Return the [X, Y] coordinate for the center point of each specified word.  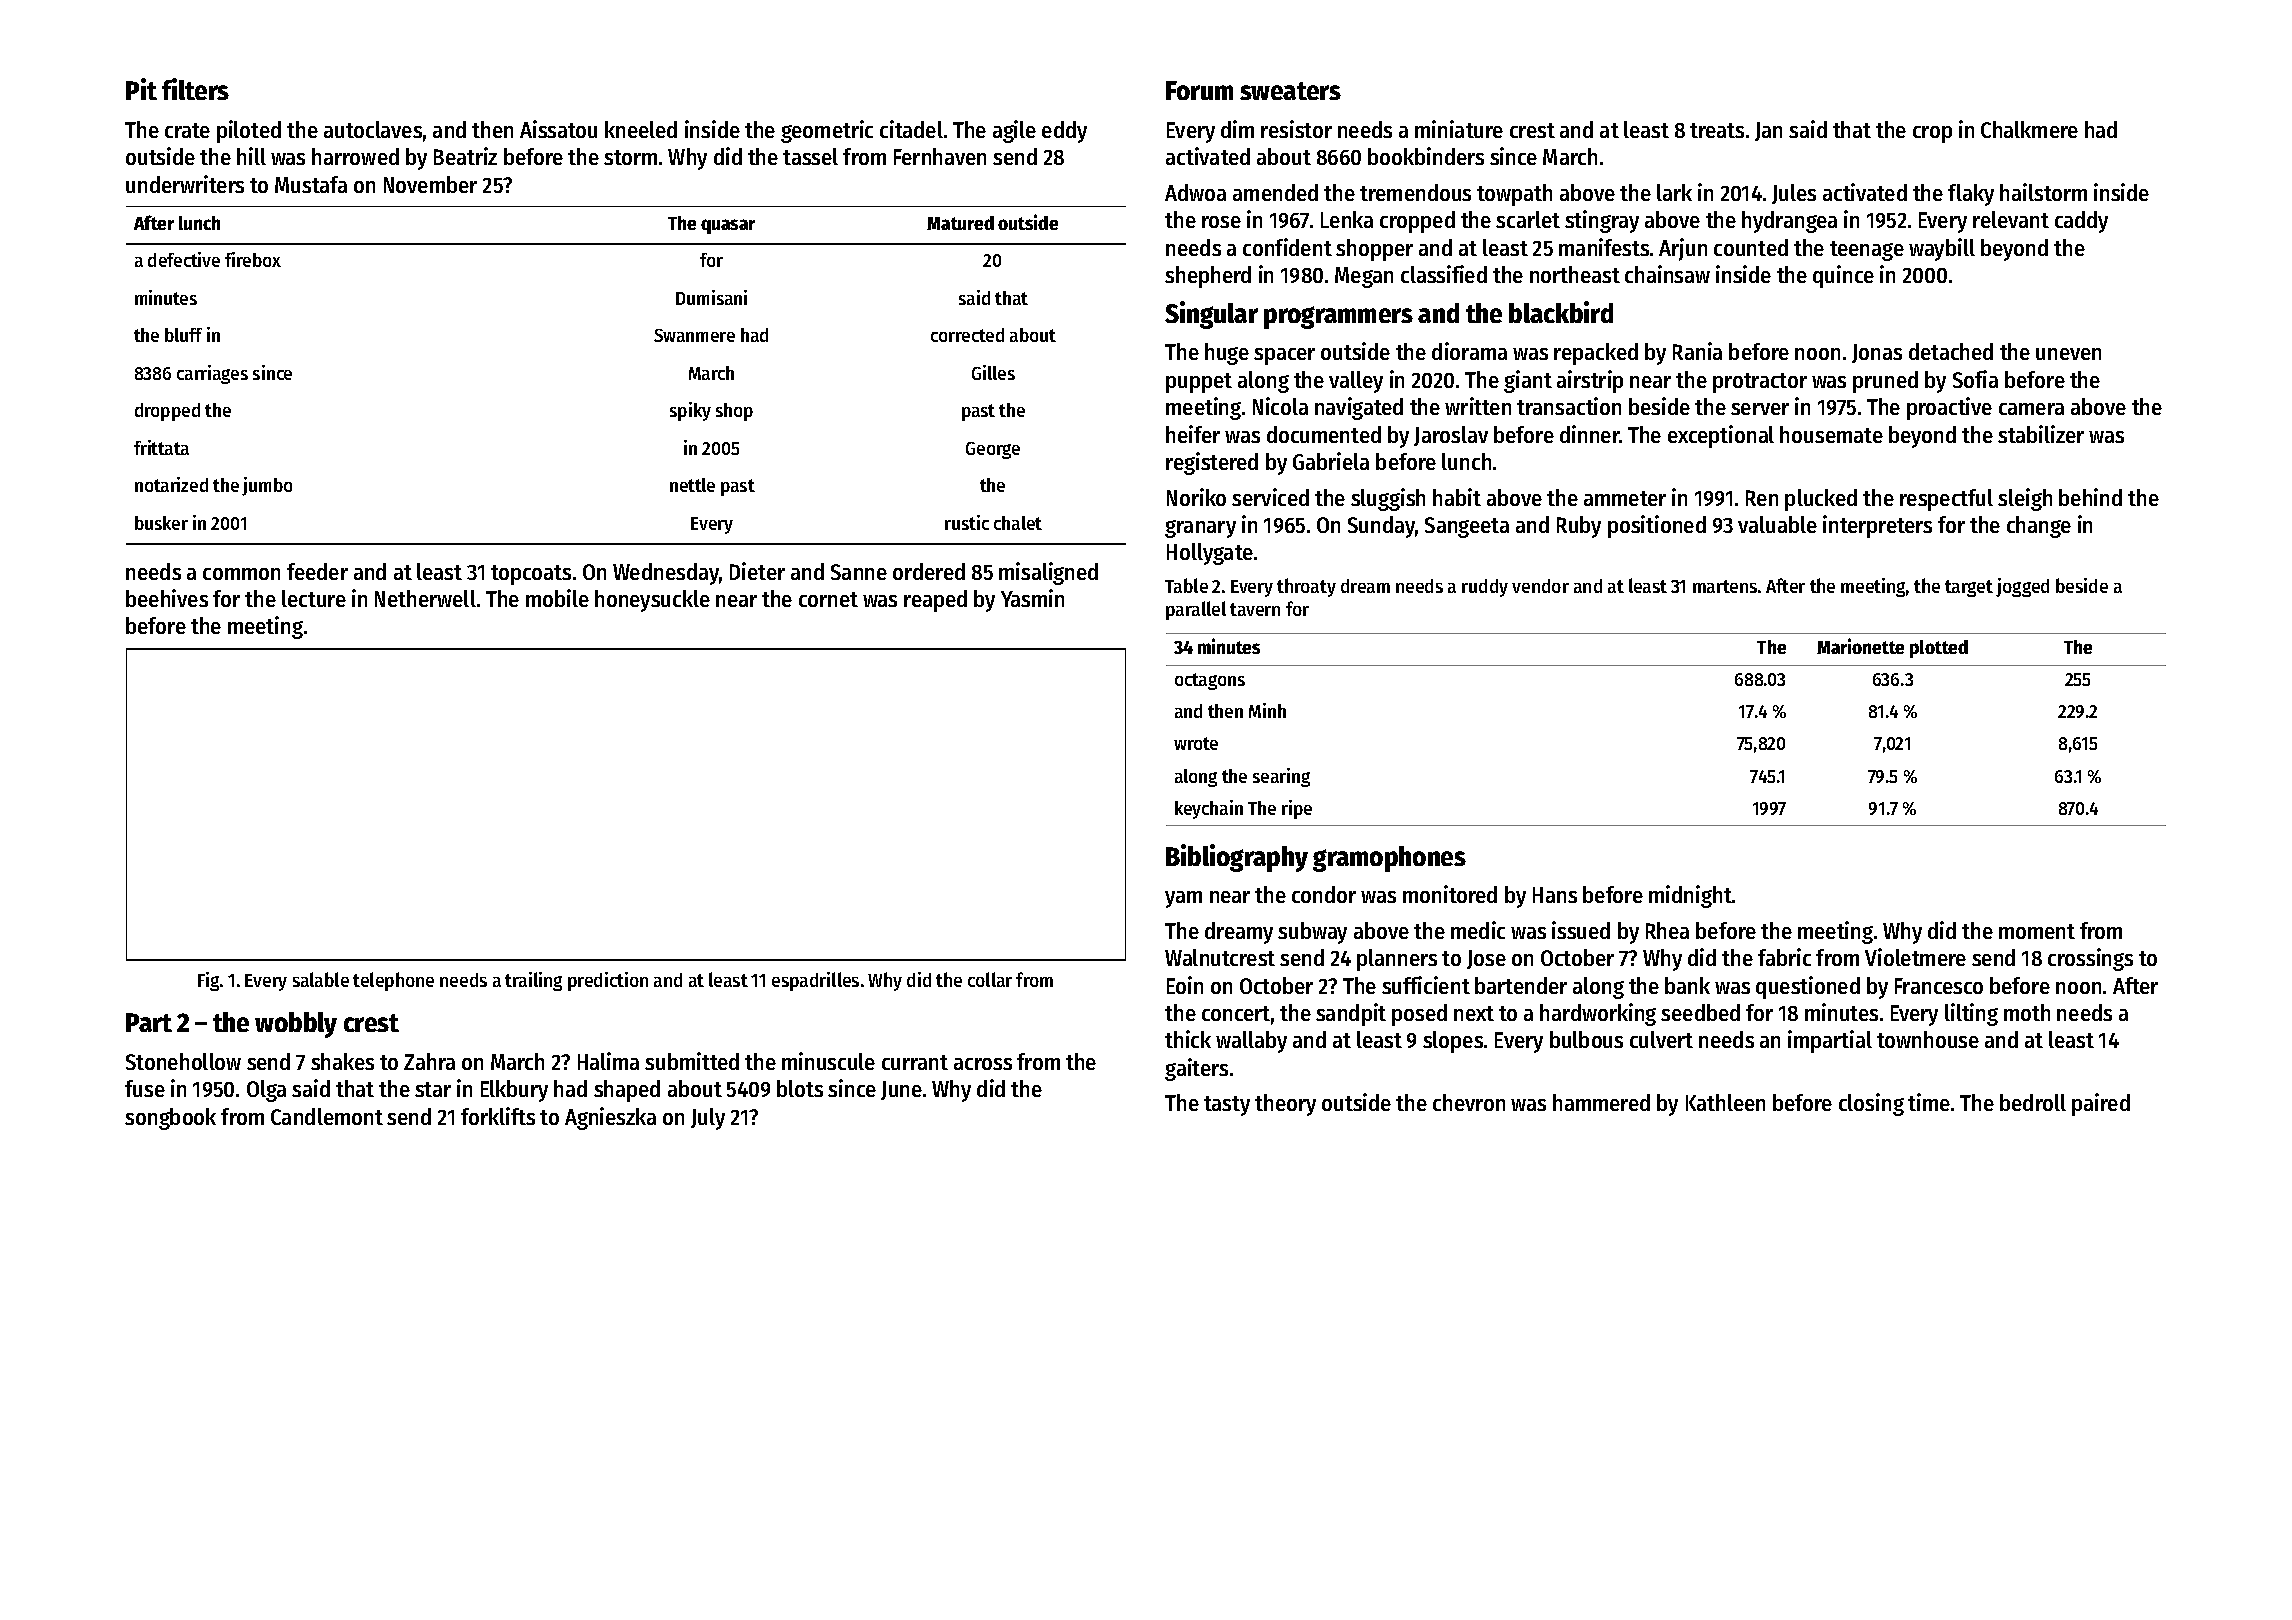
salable [321, 979]
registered [1212, 463]
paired [2101, 1104]
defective [184, 259]
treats [1717, 130]
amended [1275, 192]
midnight [1690, 896]
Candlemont [327, 1116]
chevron [1469, 1102]
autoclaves [373, 129]
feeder [317, 571]
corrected [967, 335]
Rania [1697, 351]
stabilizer [2041, 434]
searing [1281, 777]
